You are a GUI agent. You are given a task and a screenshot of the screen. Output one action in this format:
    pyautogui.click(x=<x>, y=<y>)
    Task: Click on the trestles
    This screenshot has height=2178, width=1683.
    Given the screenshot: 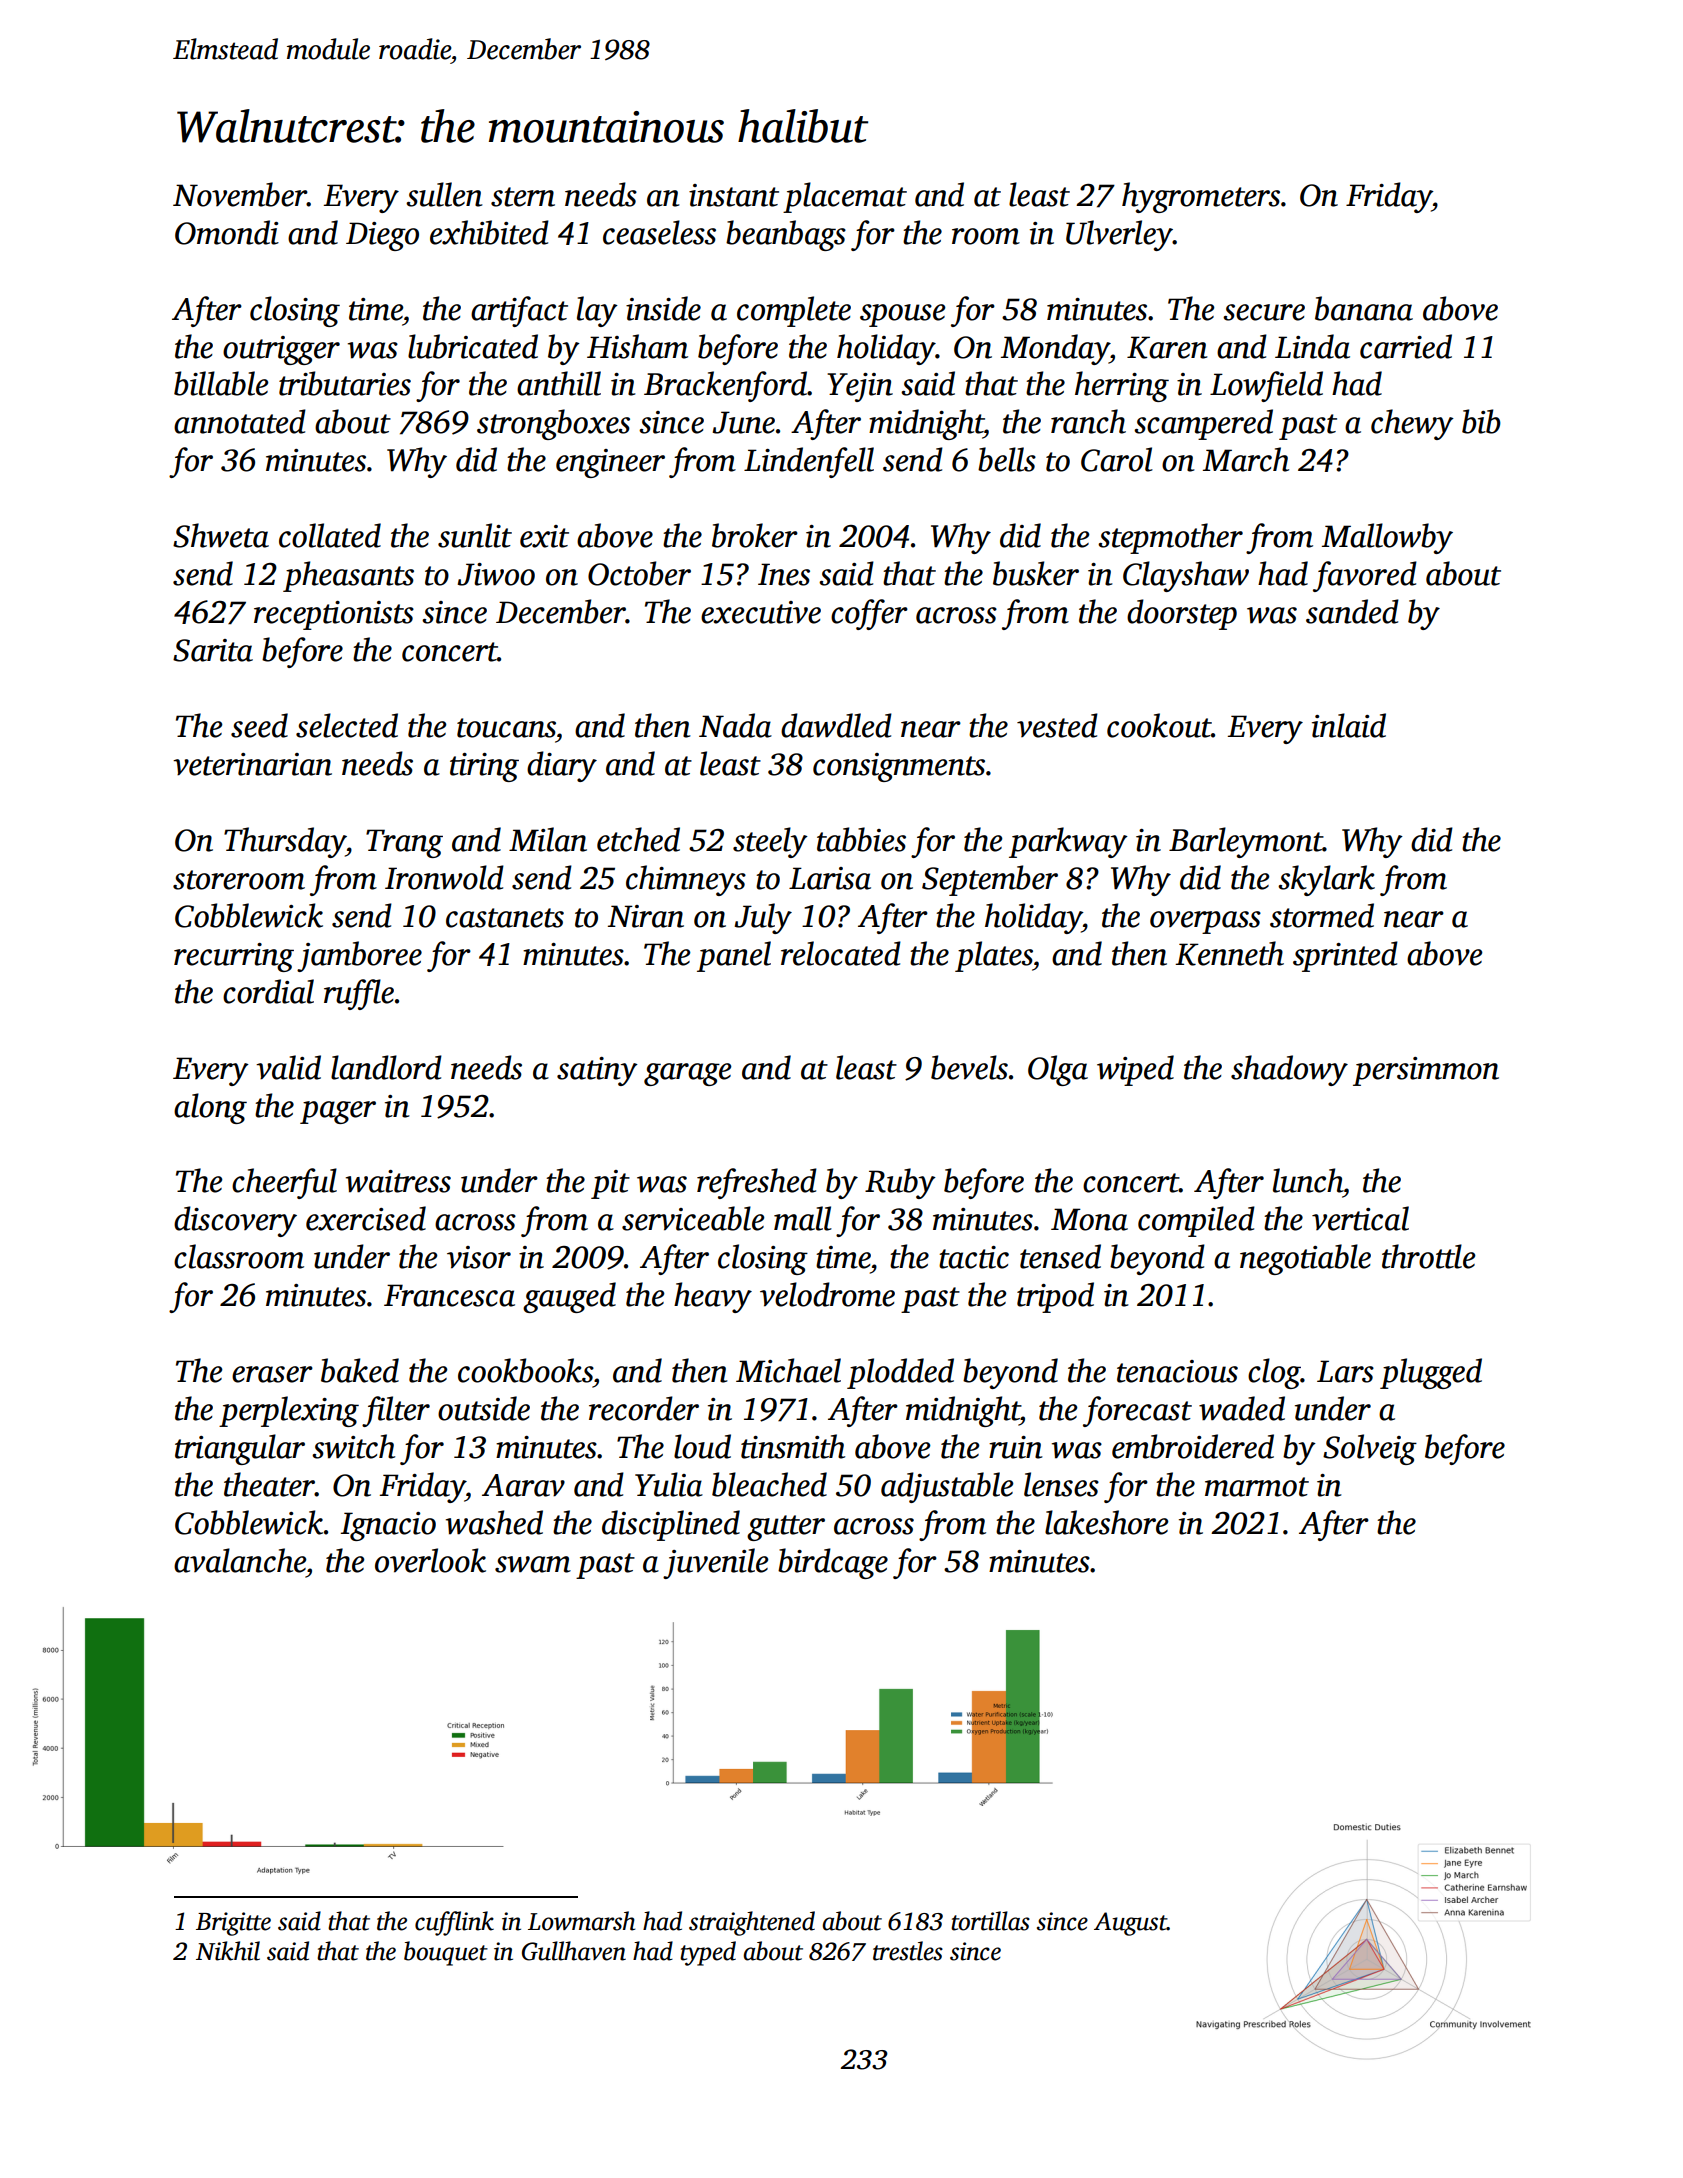 What is the action you would take?
    pyautogui.click(x=908, y=1951)
